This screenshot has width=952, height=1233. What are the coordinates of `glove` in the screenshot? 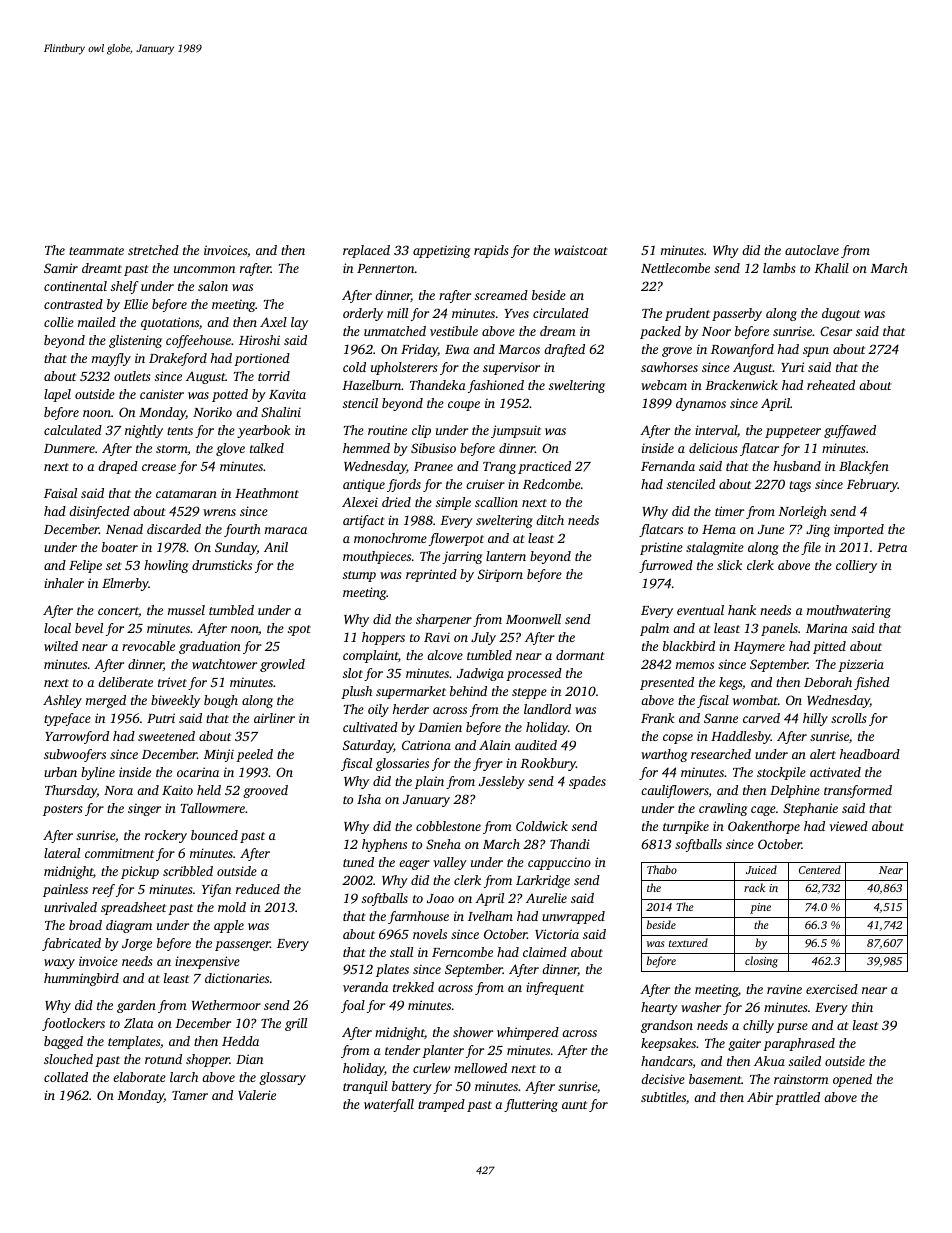 It's located at (230, 449).
